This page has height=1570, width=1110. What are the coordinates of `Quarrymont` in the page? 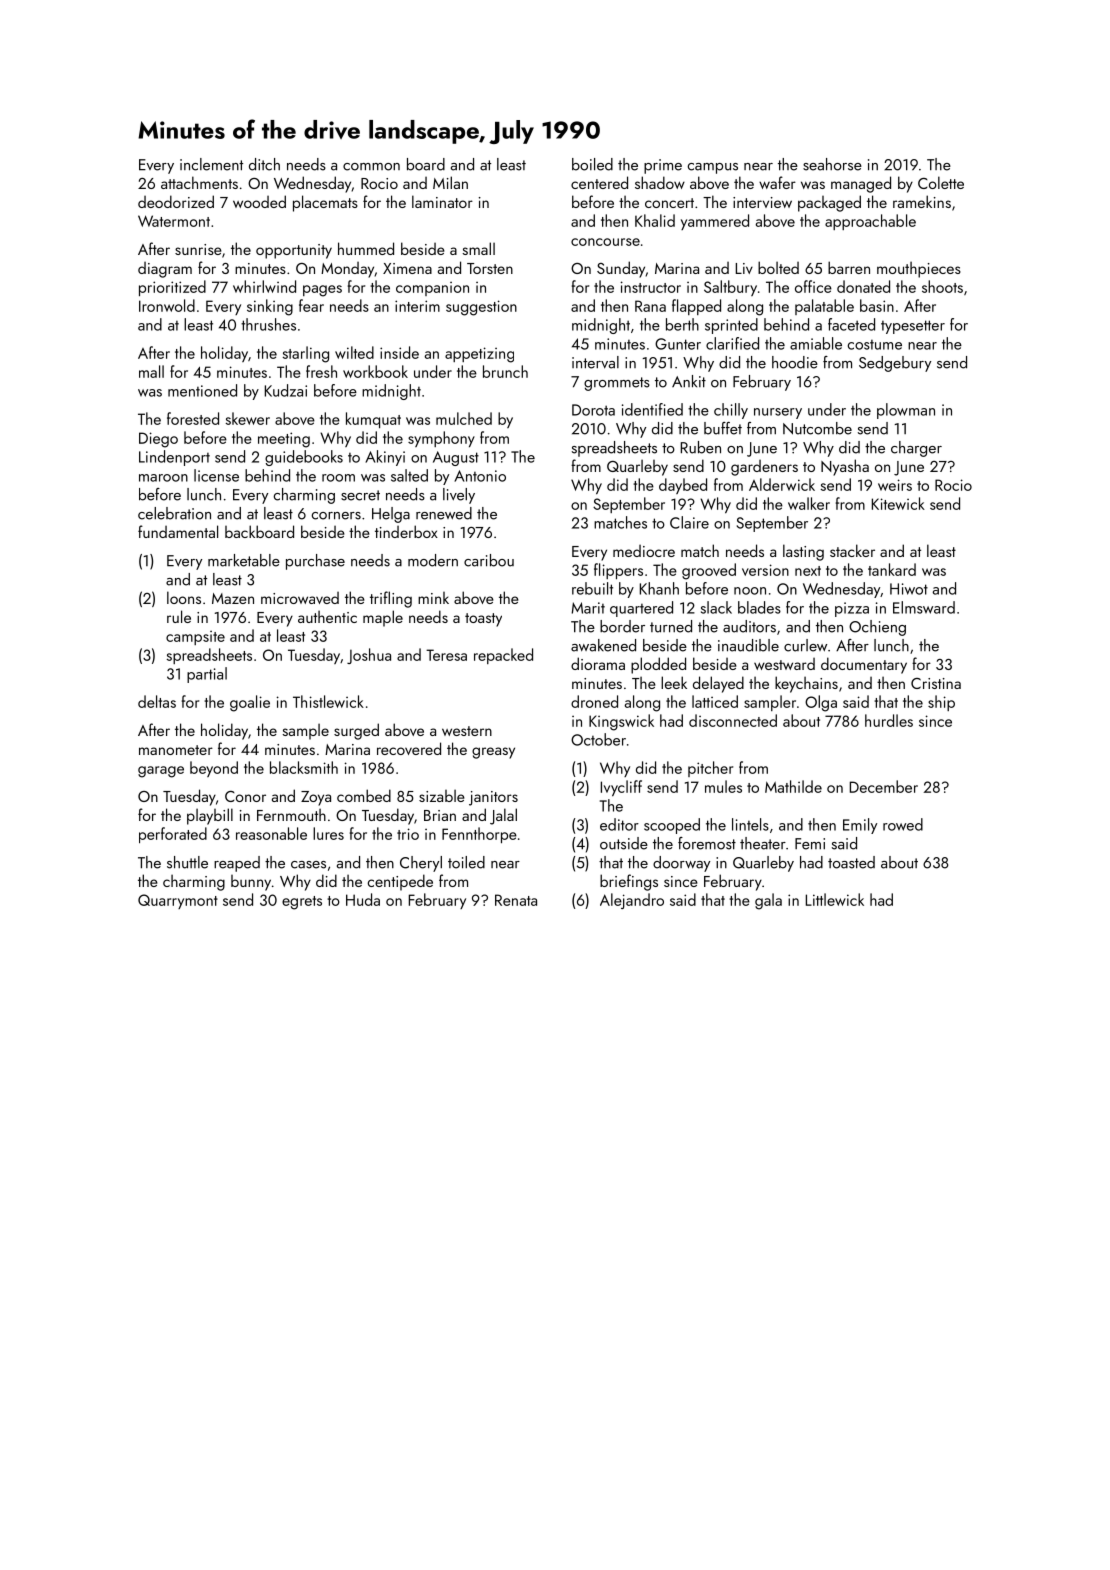 It's located at (178, 901).
